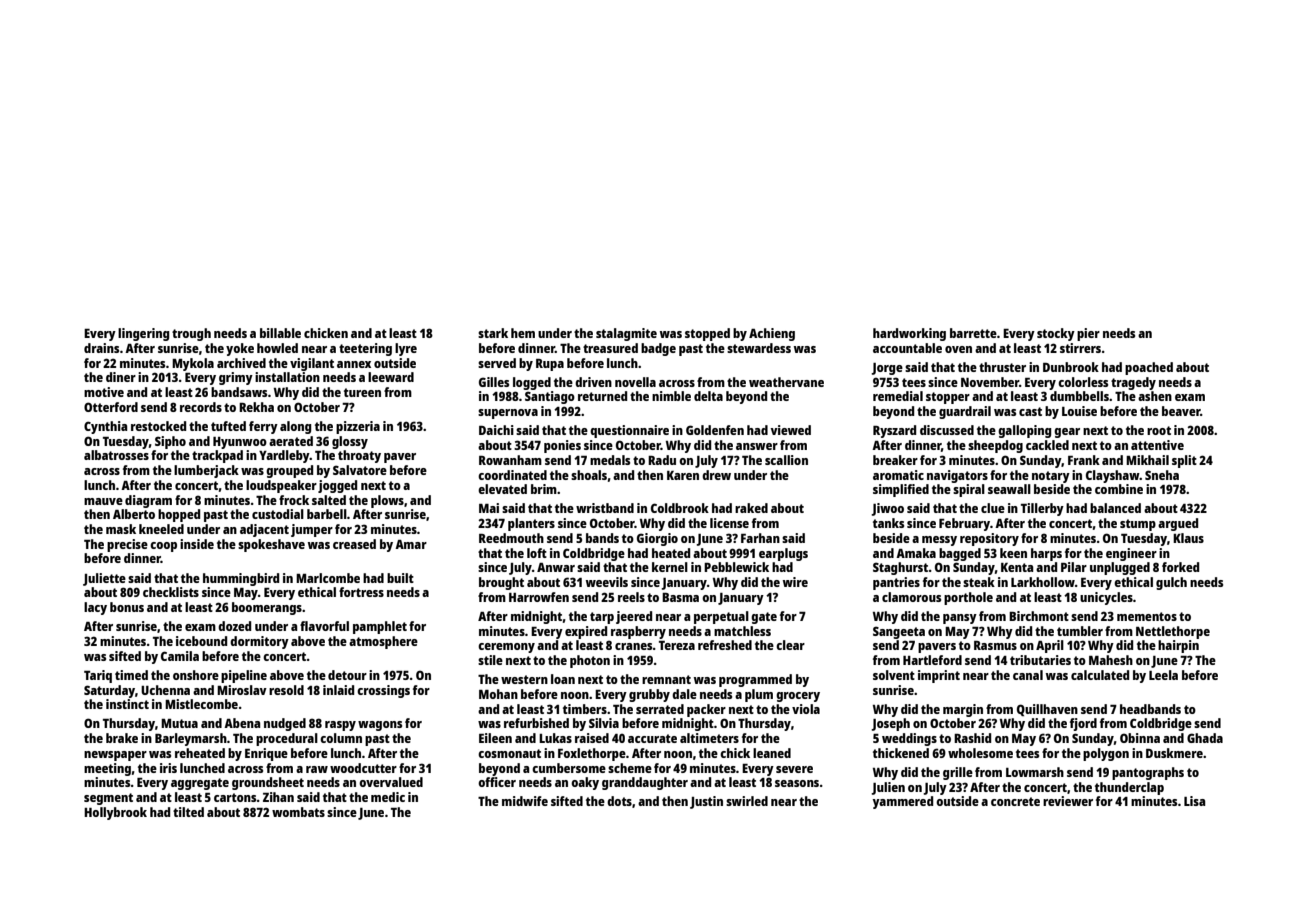 Image resolution: width=1308 pixels, height=924 pixels. Describe the element at coordinates (121, 529) in the image. I see `mask` at that location.
